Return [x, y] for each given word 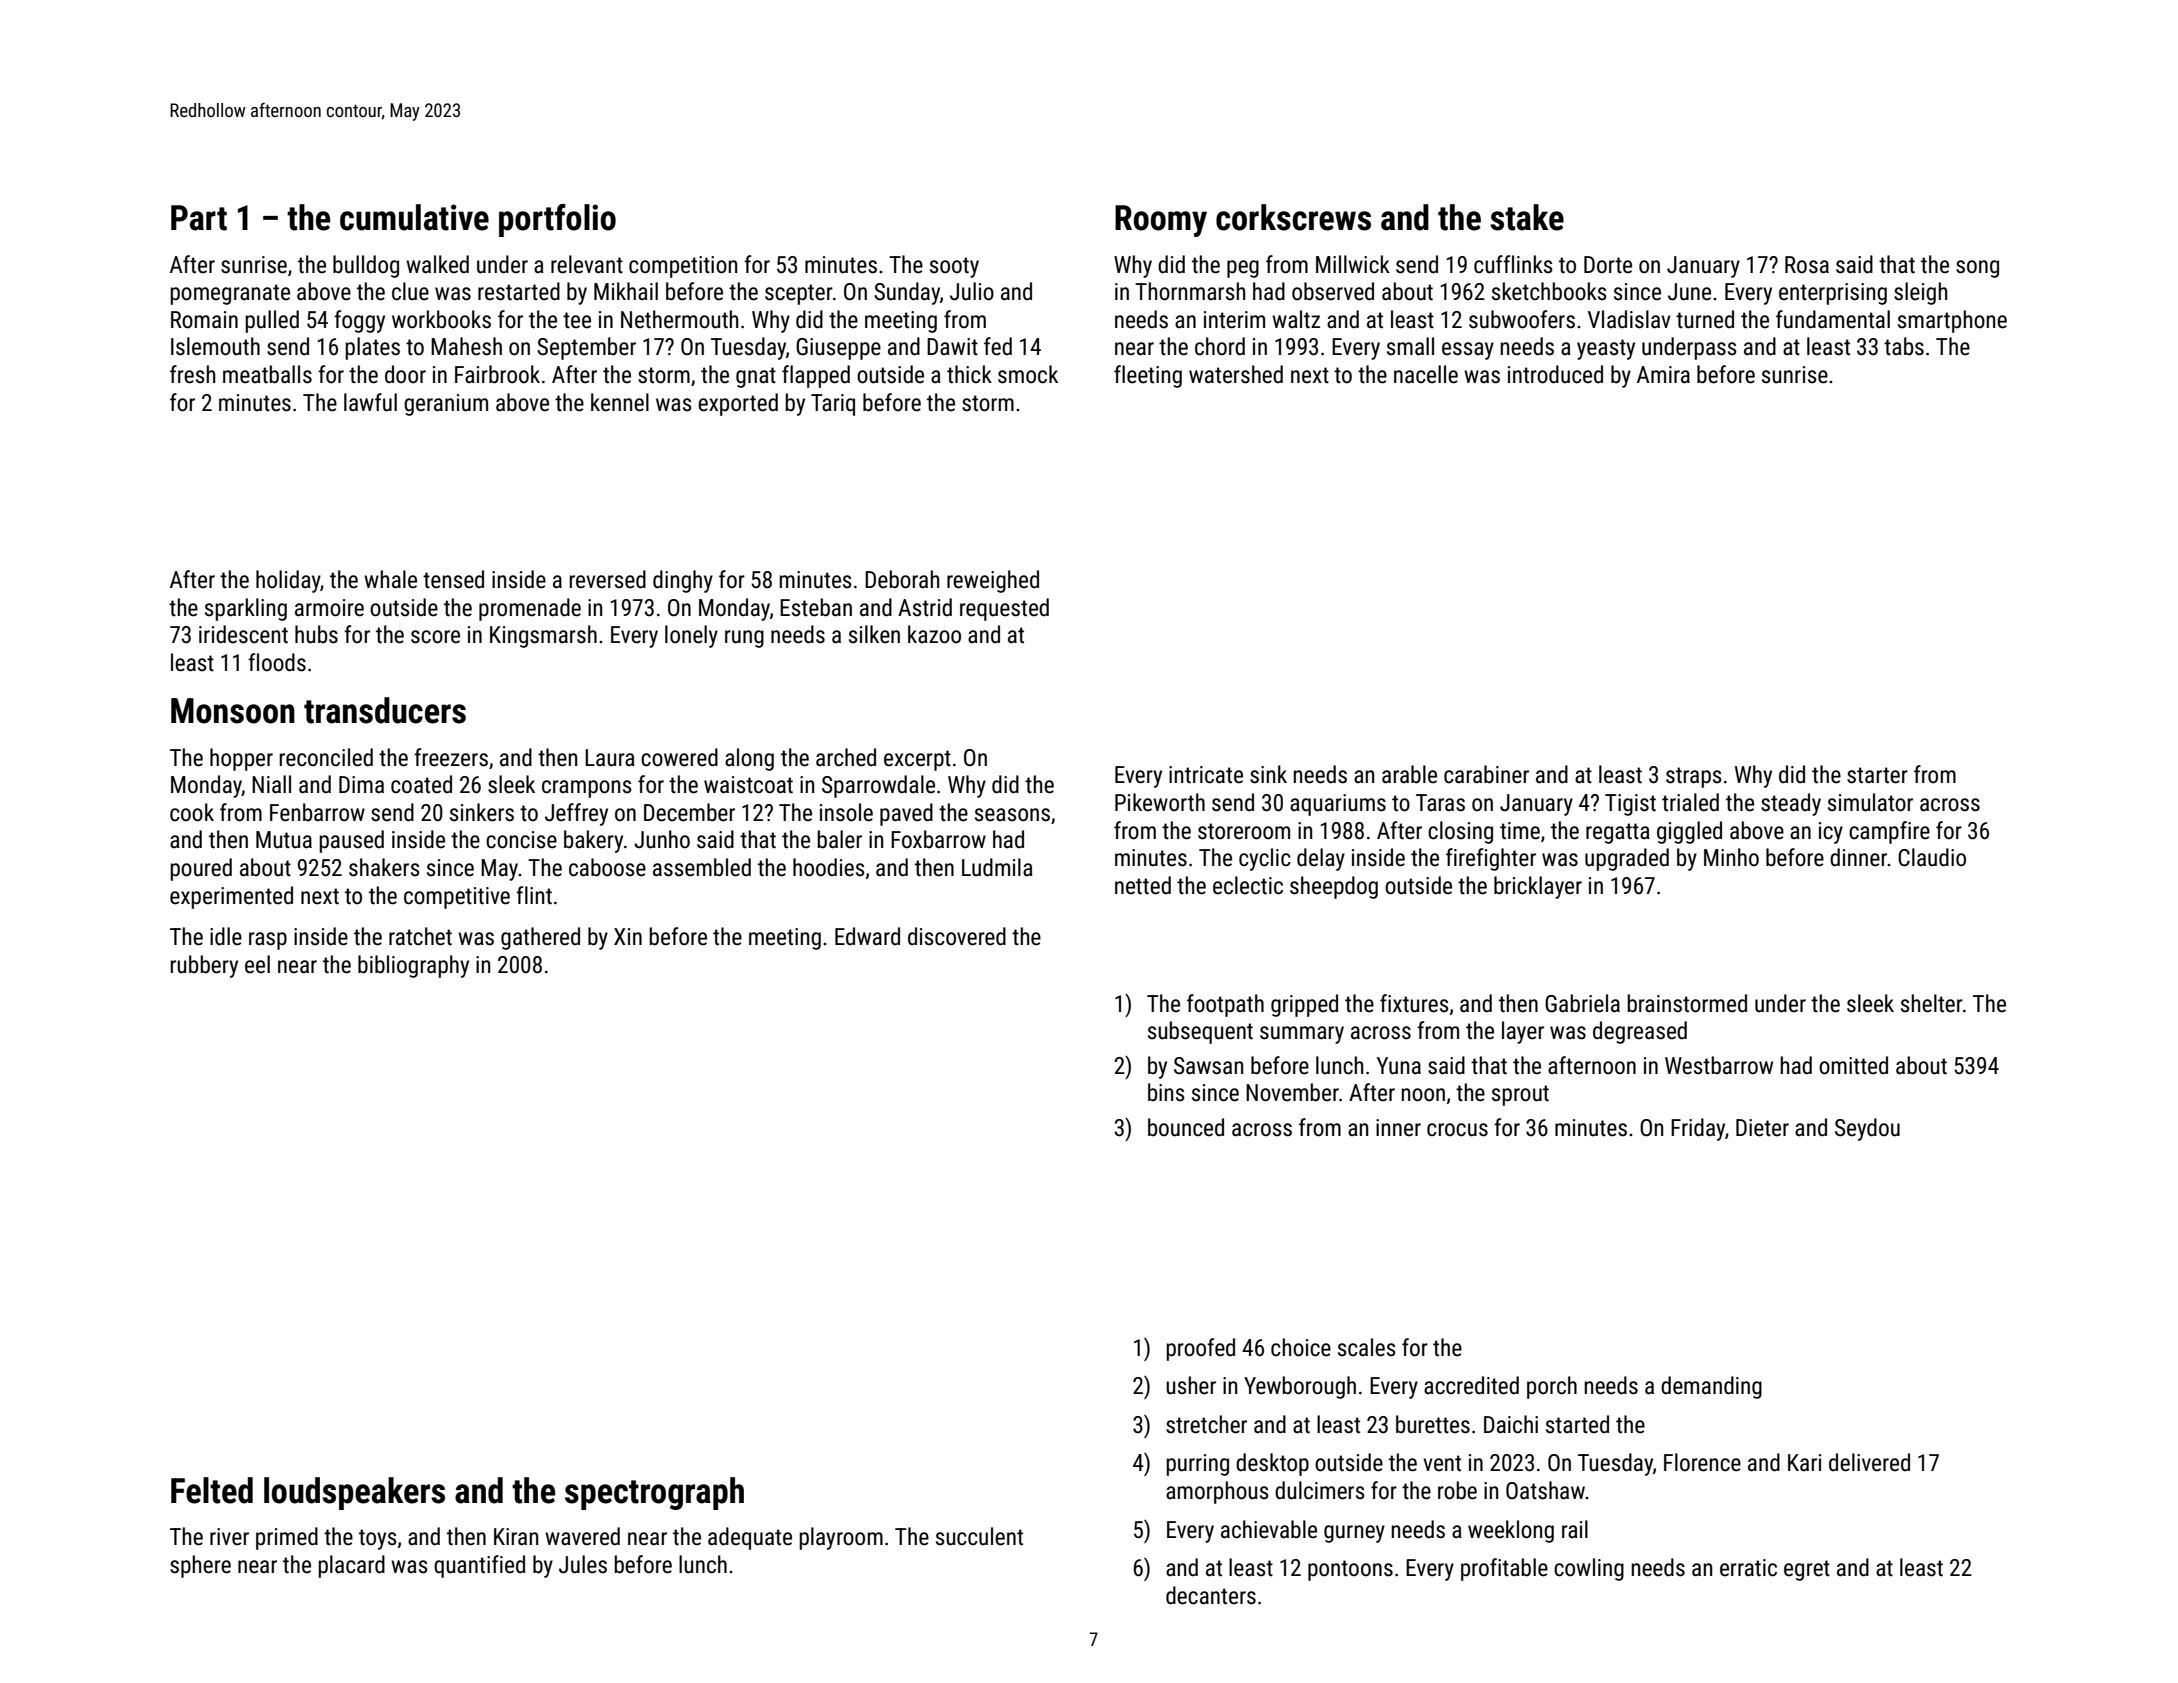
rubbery [204, 966]
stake [1527, 217]
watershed [1236, 374]
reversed [607, 579]
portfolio [557, 220]
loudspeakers [354, 1493]
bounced [1186, 1127]
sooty [954, 267]
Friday [1698, 1129]
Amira [1663, 375]
